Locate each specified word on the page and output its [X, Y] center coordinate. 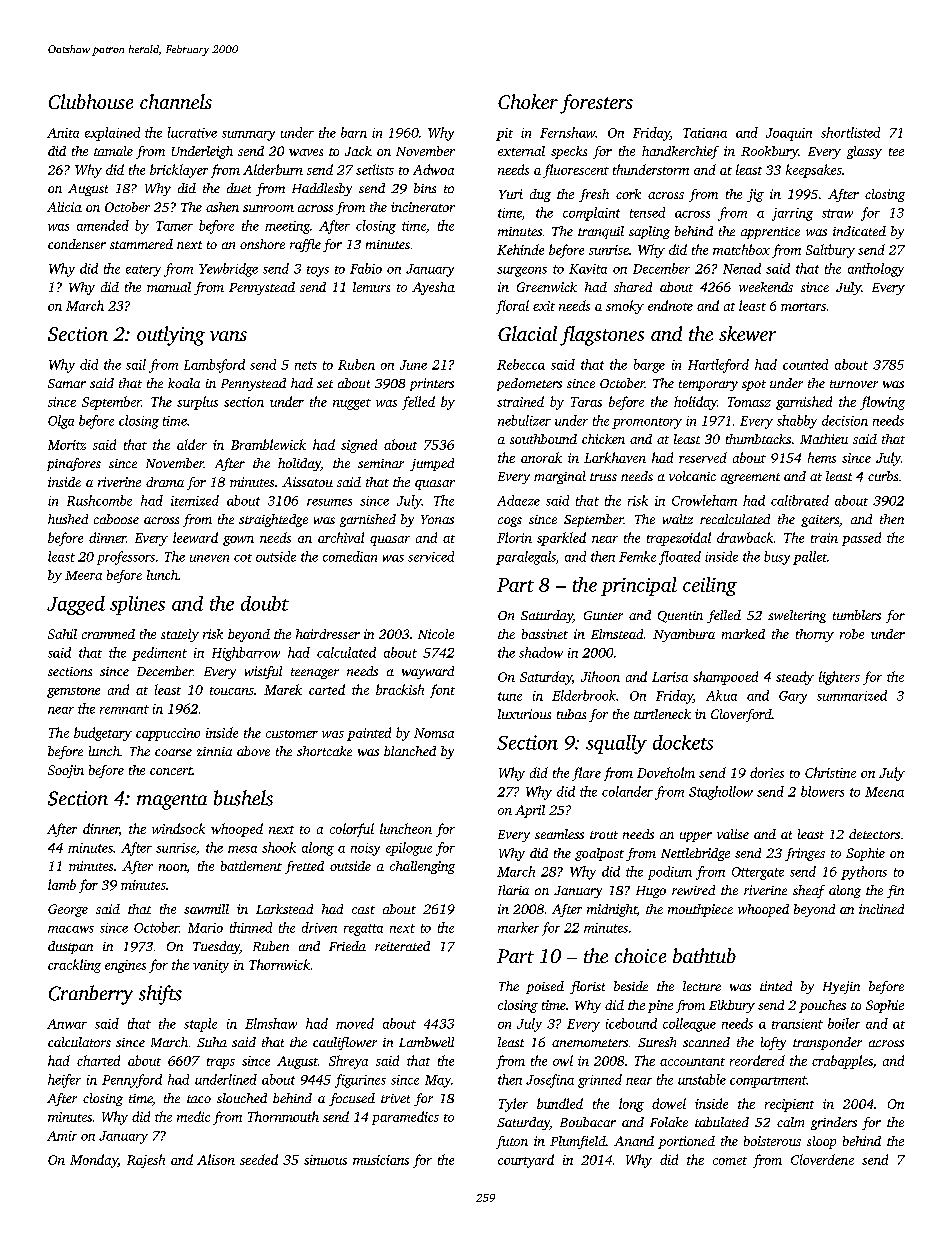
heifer [64, 1081]
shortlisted [850, 132]
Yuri [511, 194]
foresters [596, 104]
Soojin [66, 771]
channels [176, 101]
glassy [864, 152]
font [442, 691]
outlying [171, 336]
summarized [852, 695]
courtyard [526, 1161]
